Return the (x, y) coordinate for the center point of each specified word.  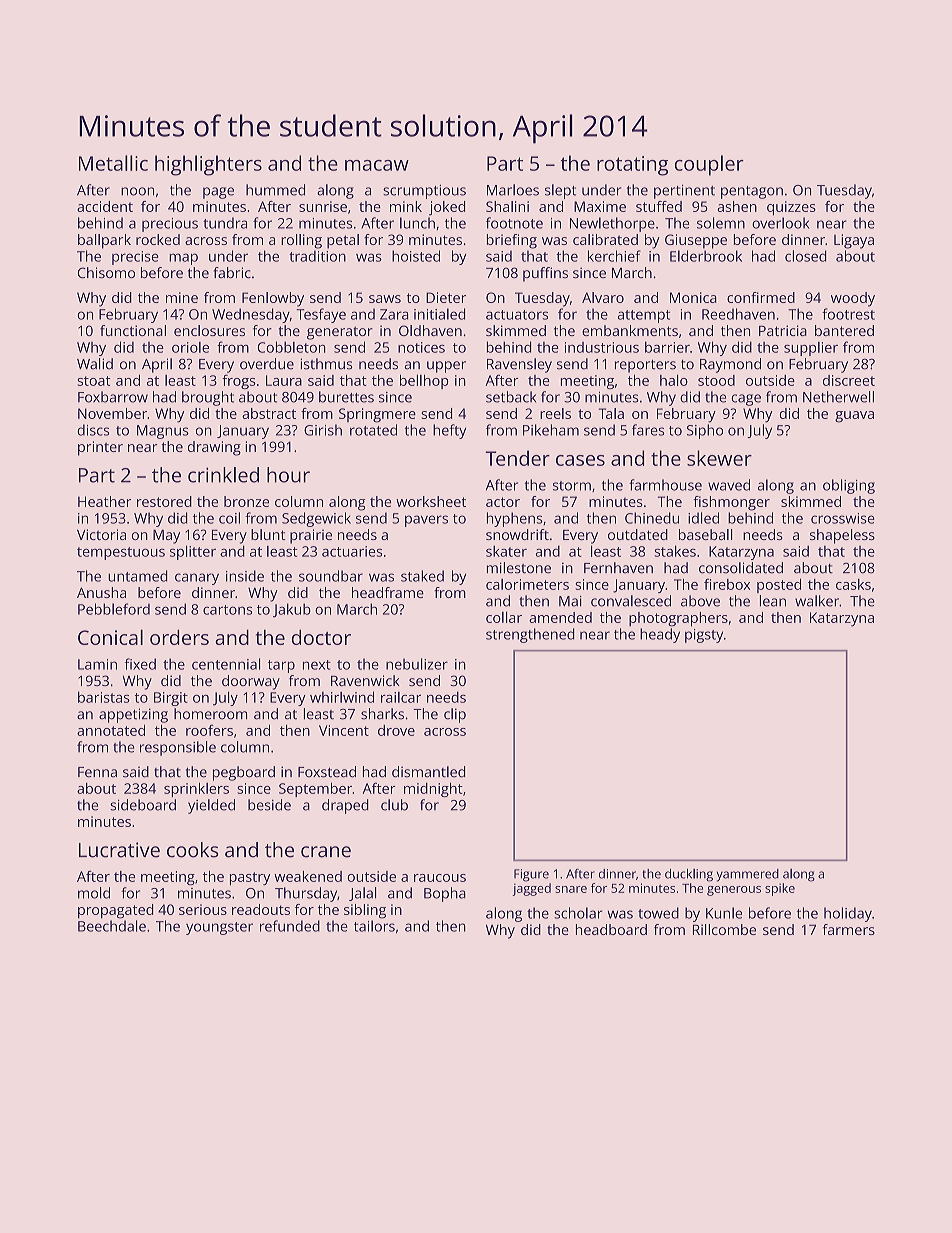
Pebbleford (114, 609)
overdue (267, 364)
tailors (374, 926)
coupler (709, 165)
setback (511, 397)
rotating (632, 166)
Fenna (97, 772)
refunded (290, 926)
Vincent (344, 730)
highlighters (208, 165)
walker (817, 601)
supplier (811, 349)
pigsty (704, 636)
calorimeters (527, 584)
